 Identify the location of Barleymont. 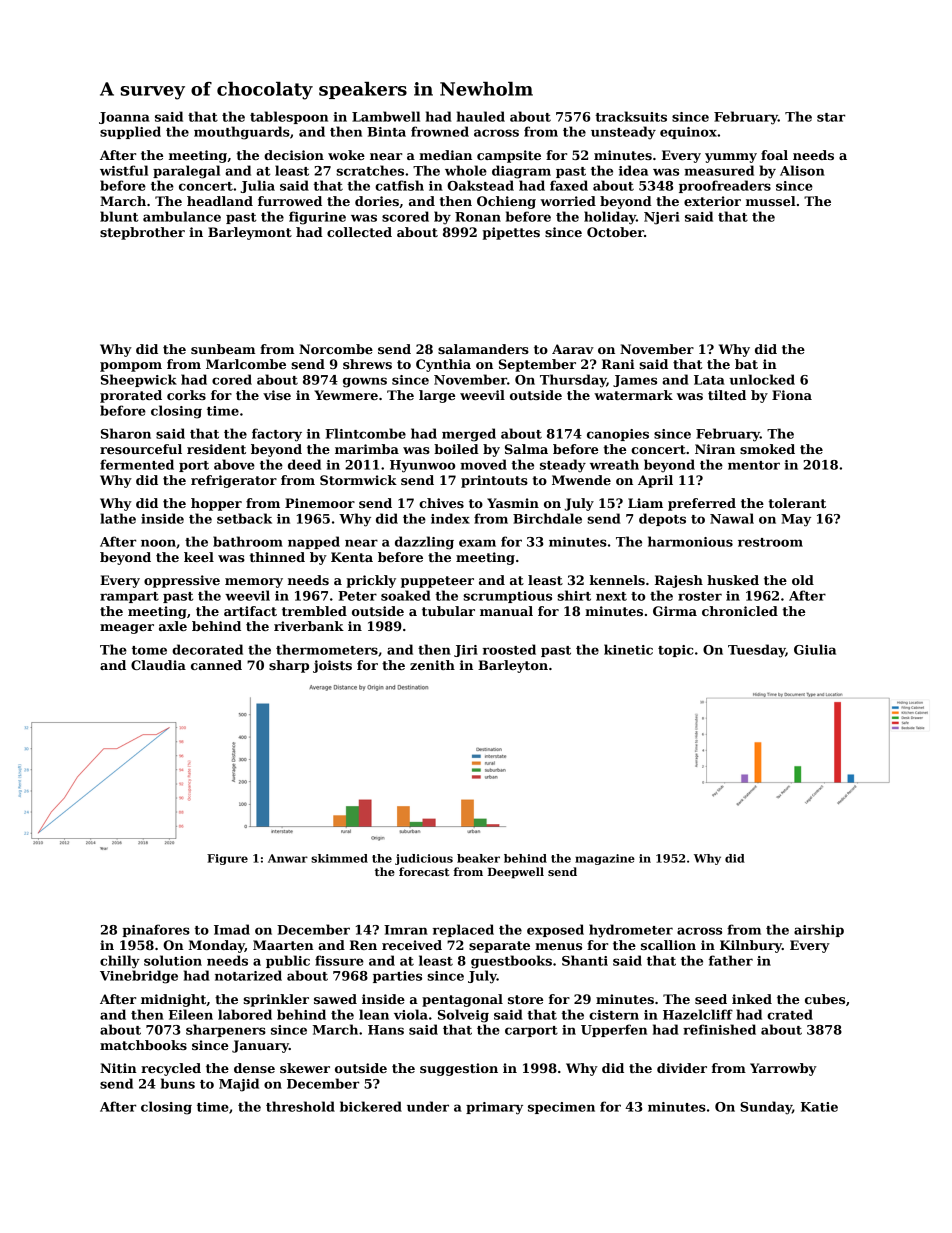
(250, 233).
